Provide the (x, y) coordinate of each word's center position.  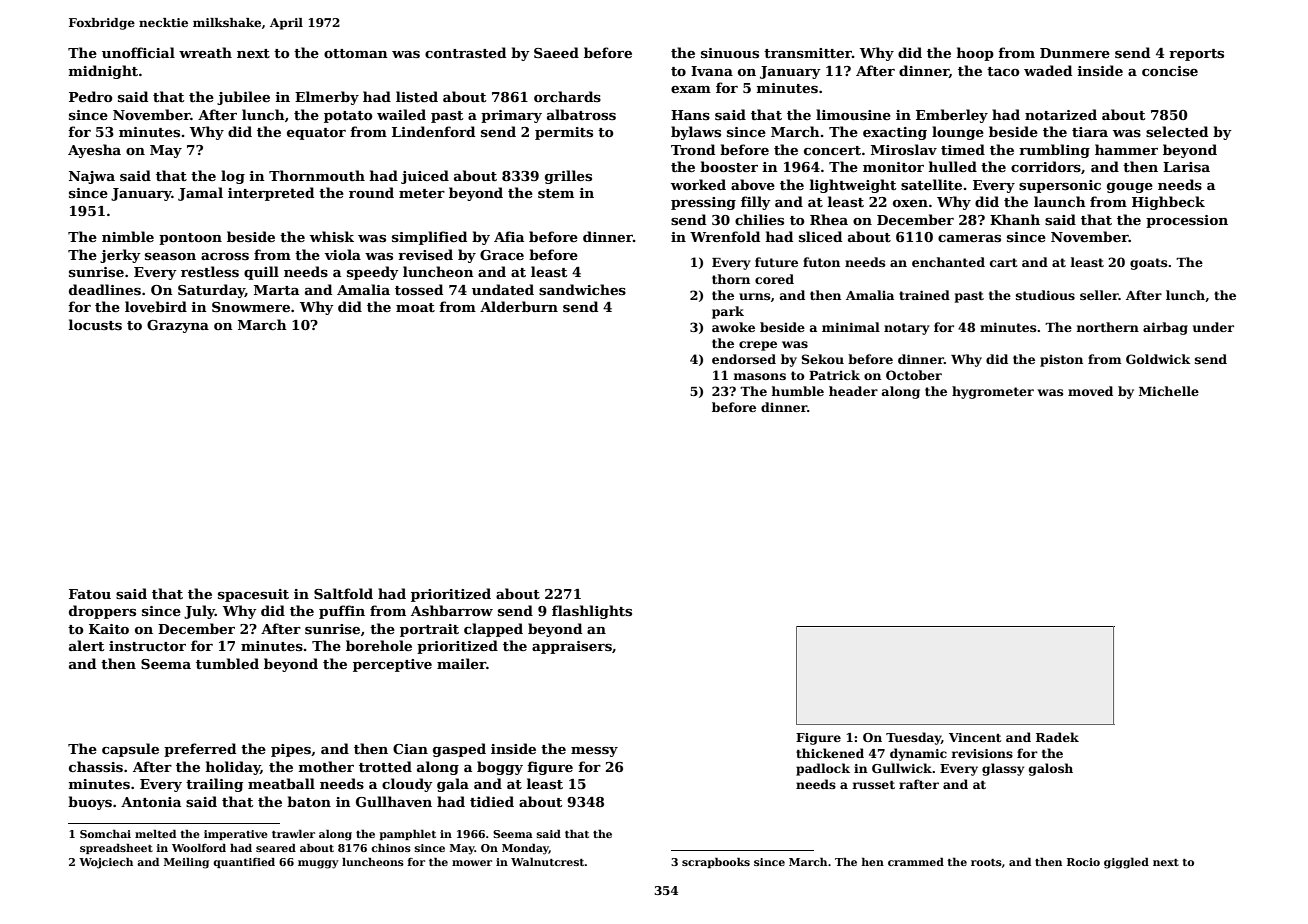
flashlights (592, 612)
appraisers (572, 647)
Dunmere (1075, 53)
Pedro (91, 96)
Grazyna (178, 326)
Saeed (556, 52)
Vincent (975, 737)
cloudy (407, 785)
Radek (1057, 737)
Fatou (90, 594)
